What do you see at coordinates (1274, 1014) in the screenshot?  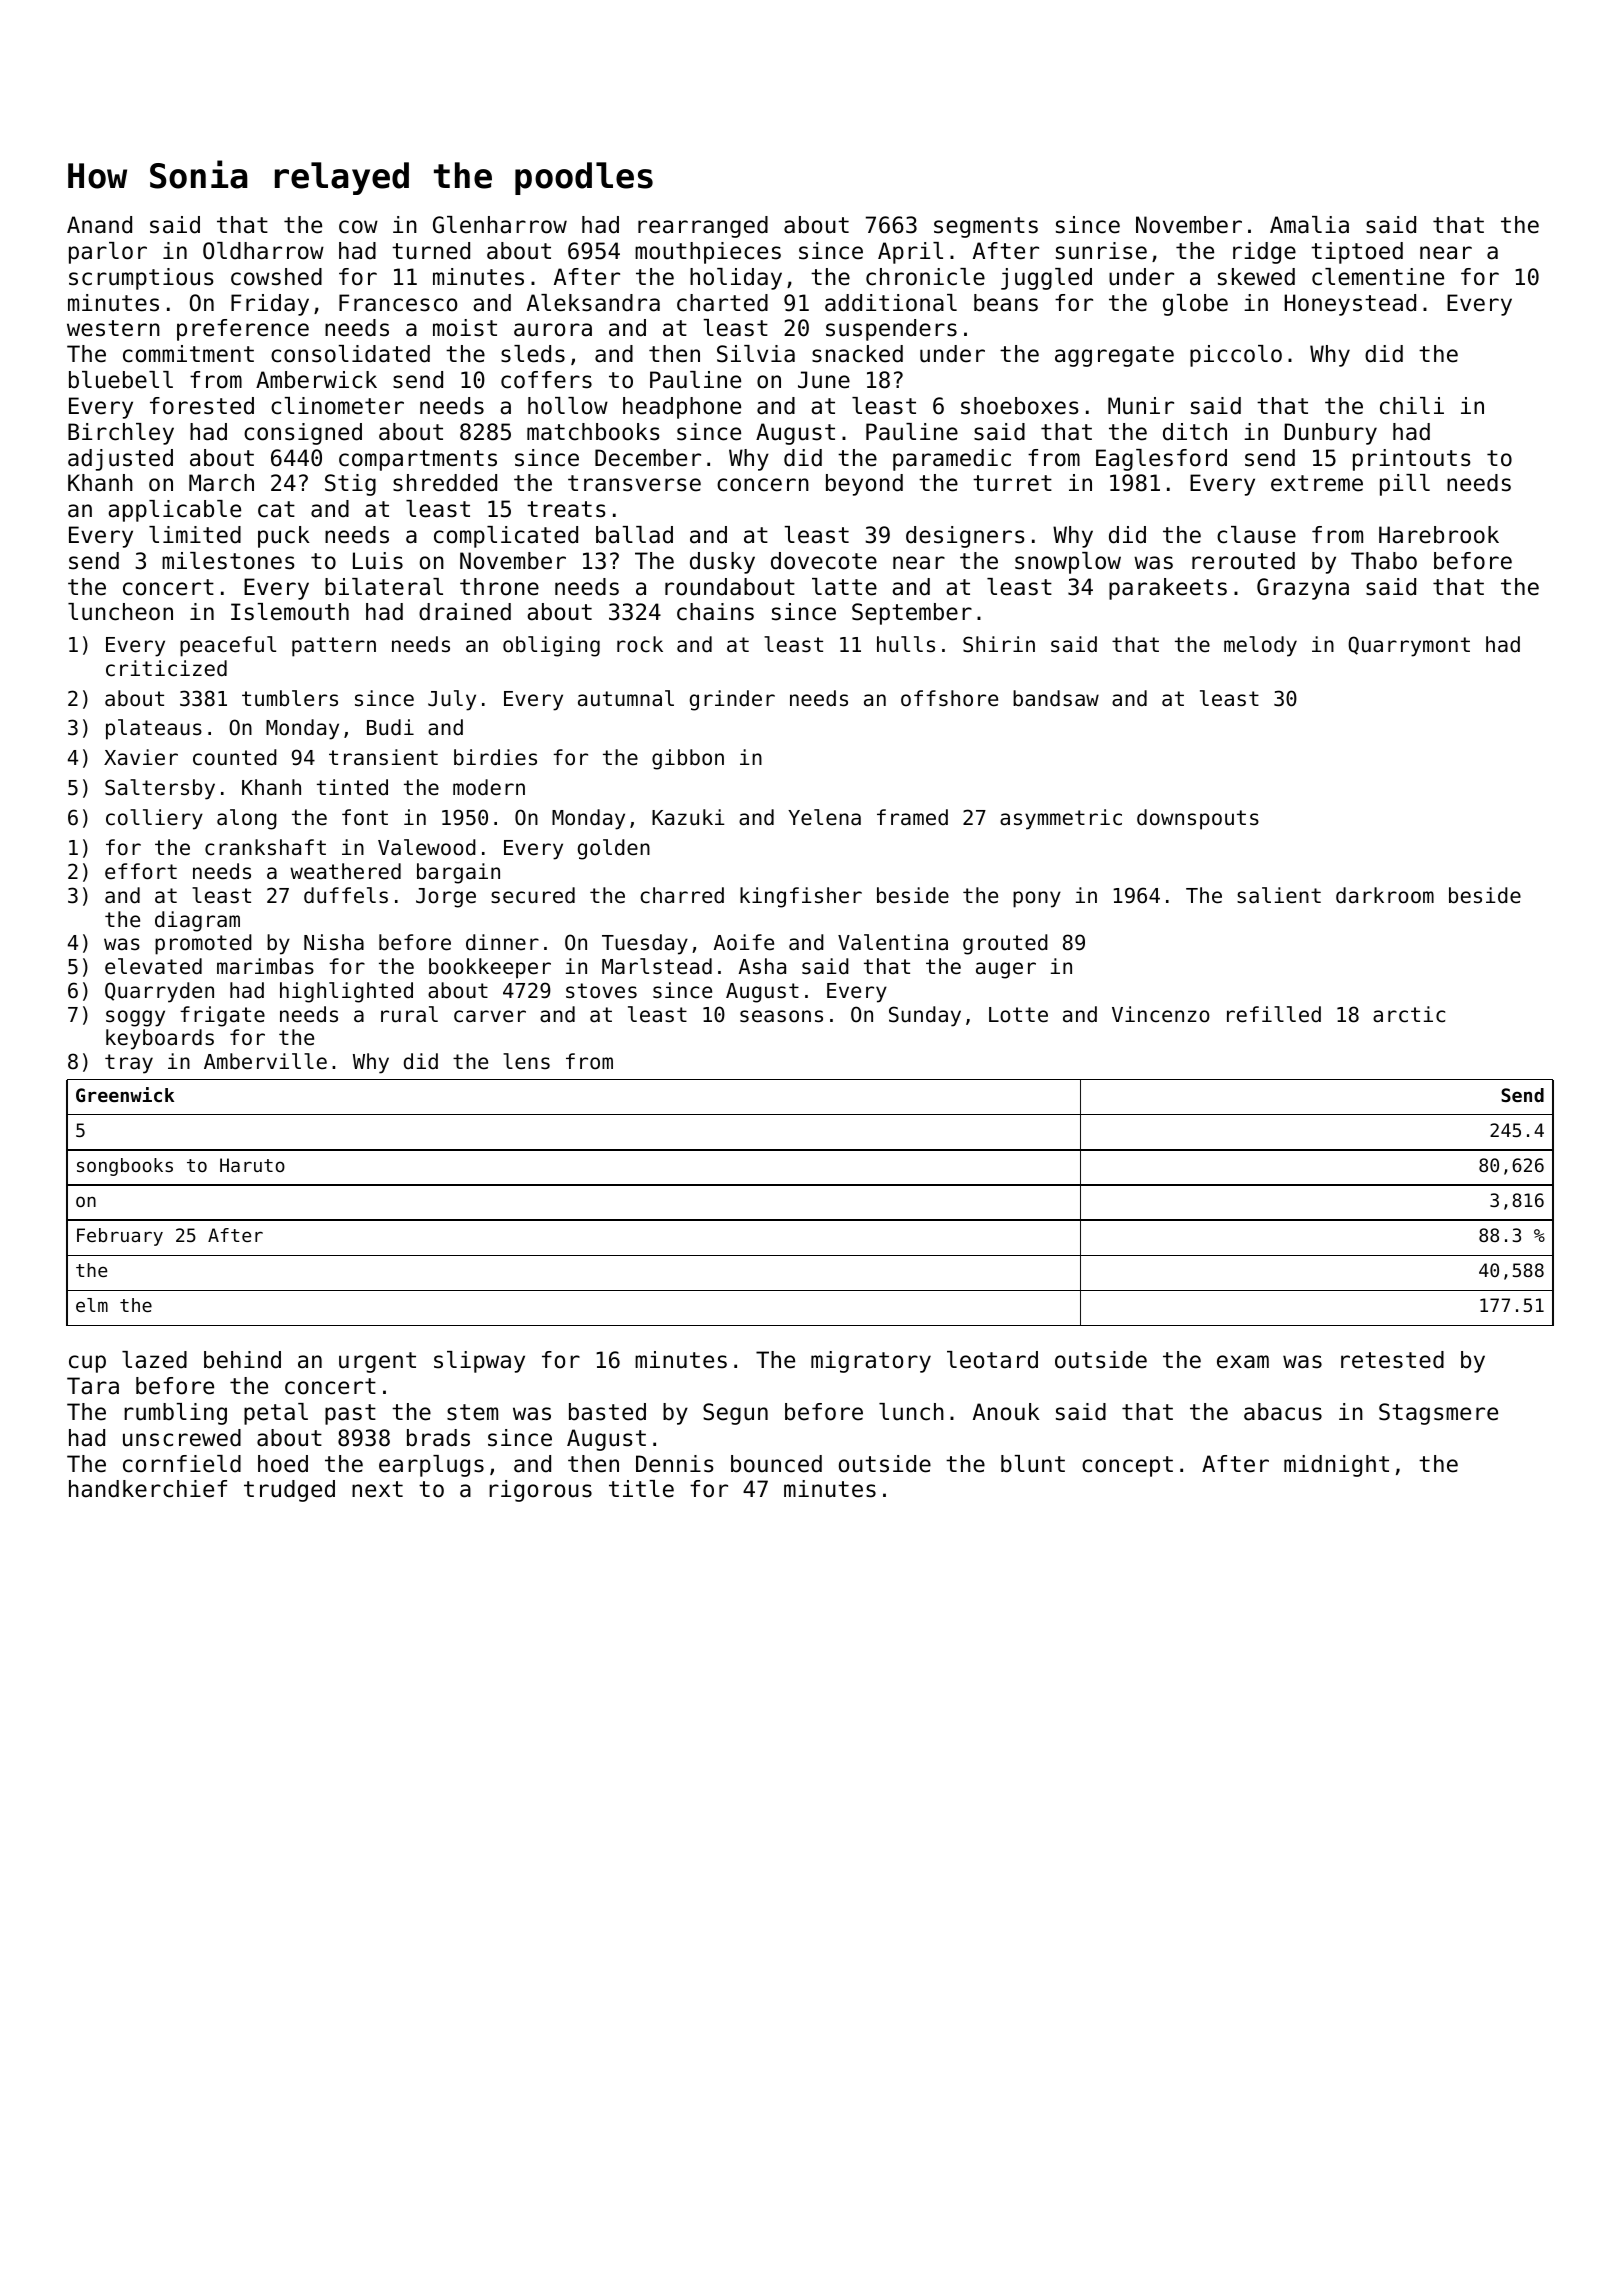 I see `refilled` at bounding box center [1274, 1014].
